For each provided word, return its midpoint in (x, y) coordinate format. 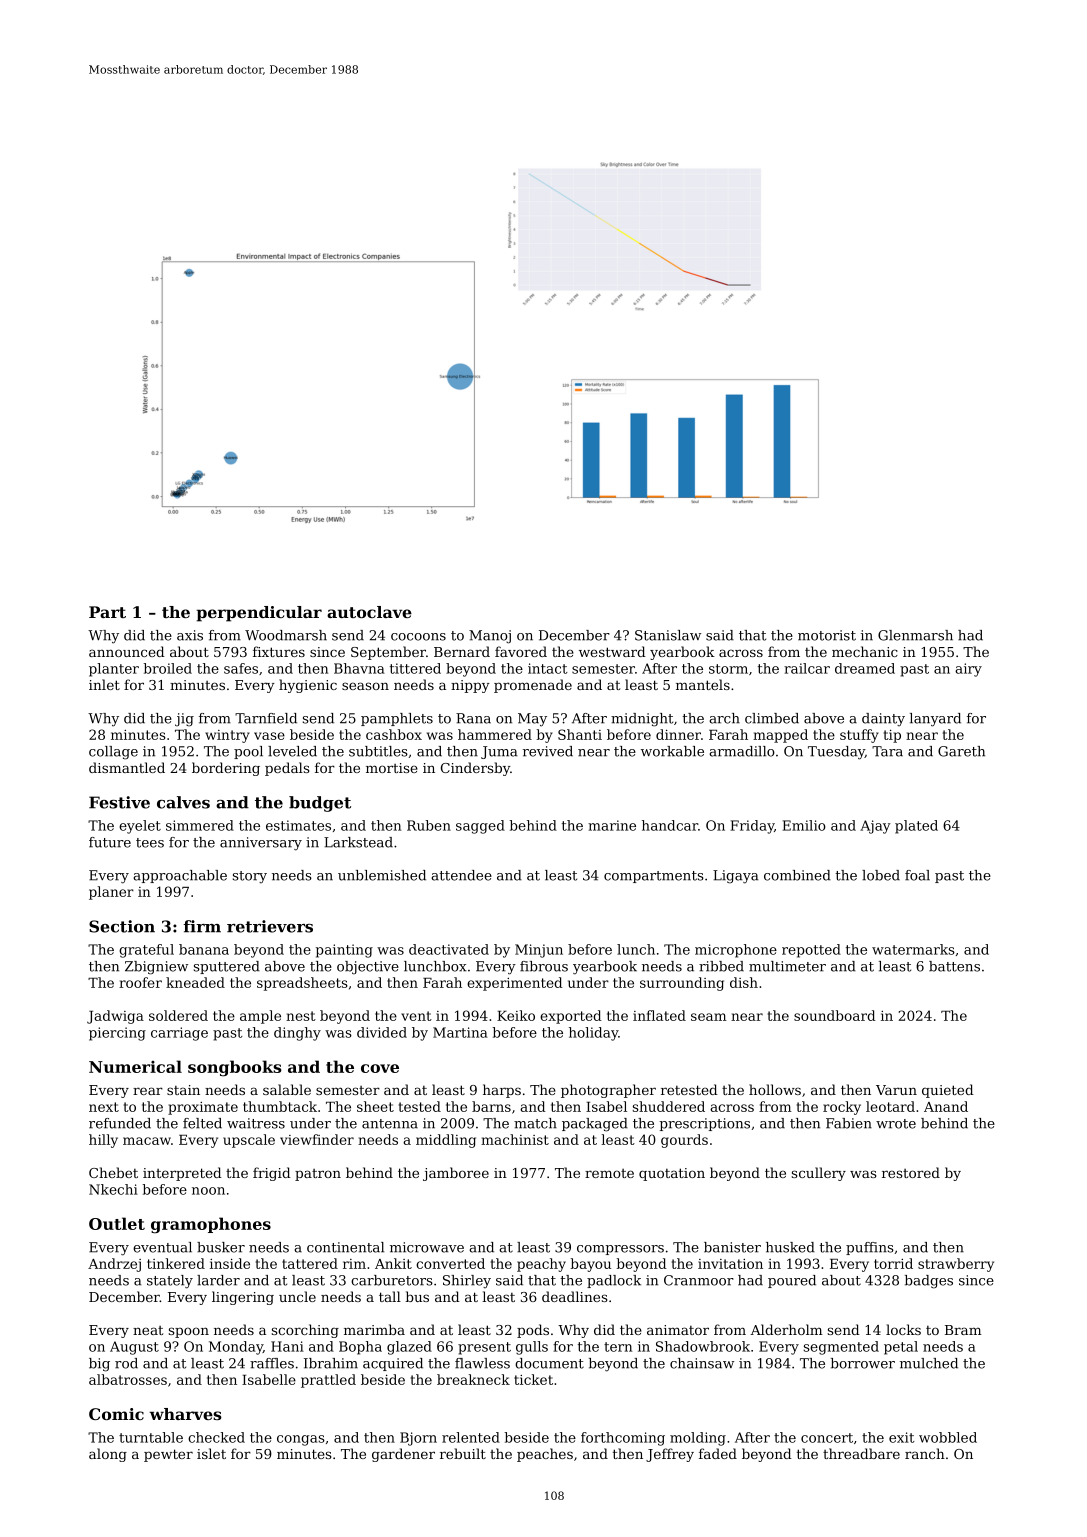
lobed (881, 875)
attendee (461, 875)
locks (903, 1329)
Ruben (429, 825)
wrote (896, 1124)
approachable (180, 876)
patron (318, 1175)
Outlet (117, 1223)
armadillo (742, 751)
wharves (185, 1414)
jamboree (456, 1174)
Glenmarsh (915, 635)
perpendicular (259, 614)
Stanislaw (668, 635)
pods (533, 1331)
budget (320, 804)
